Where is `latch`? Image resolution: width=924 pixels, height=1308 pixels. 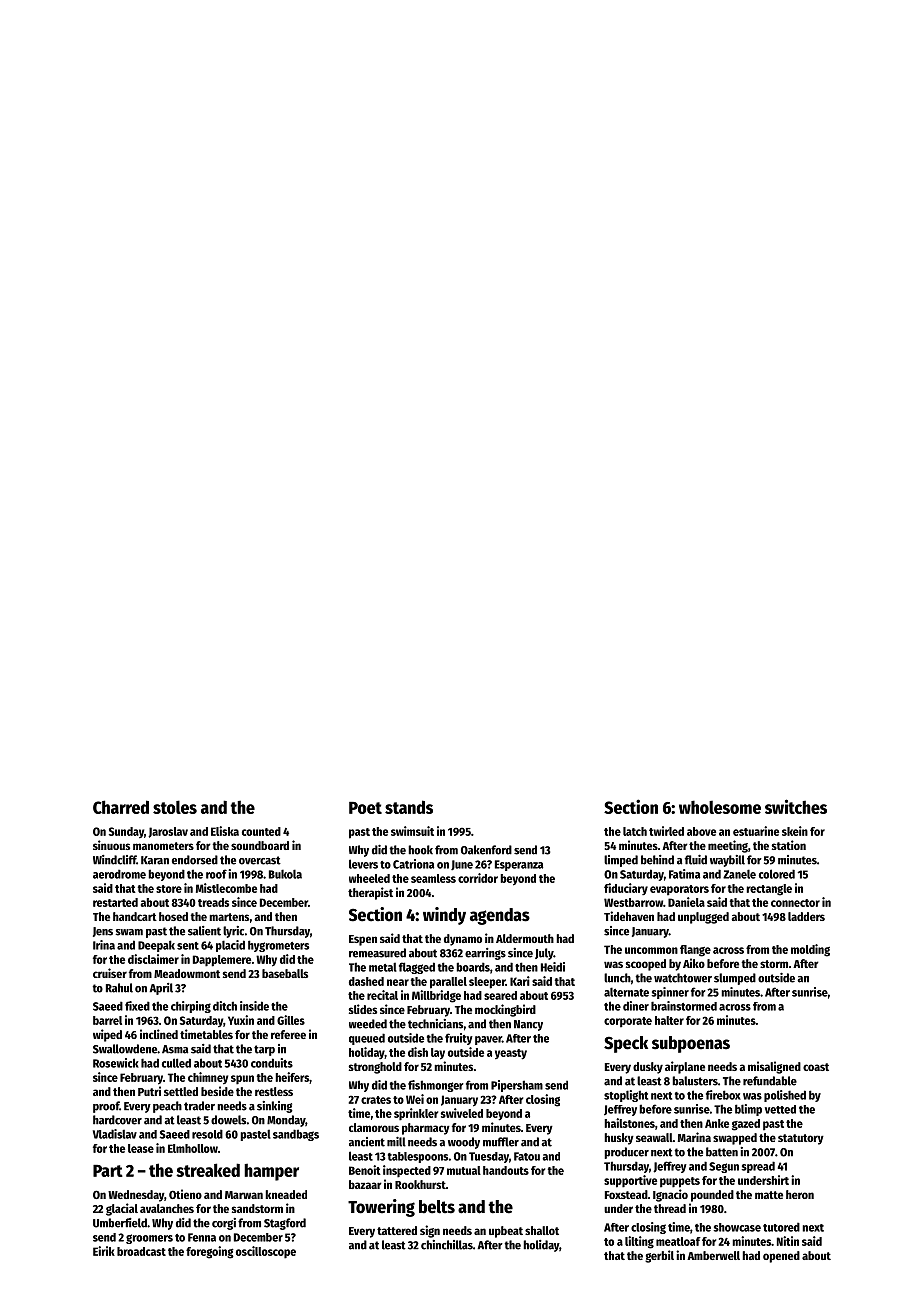
latch is located at coordinates (635, 831).
